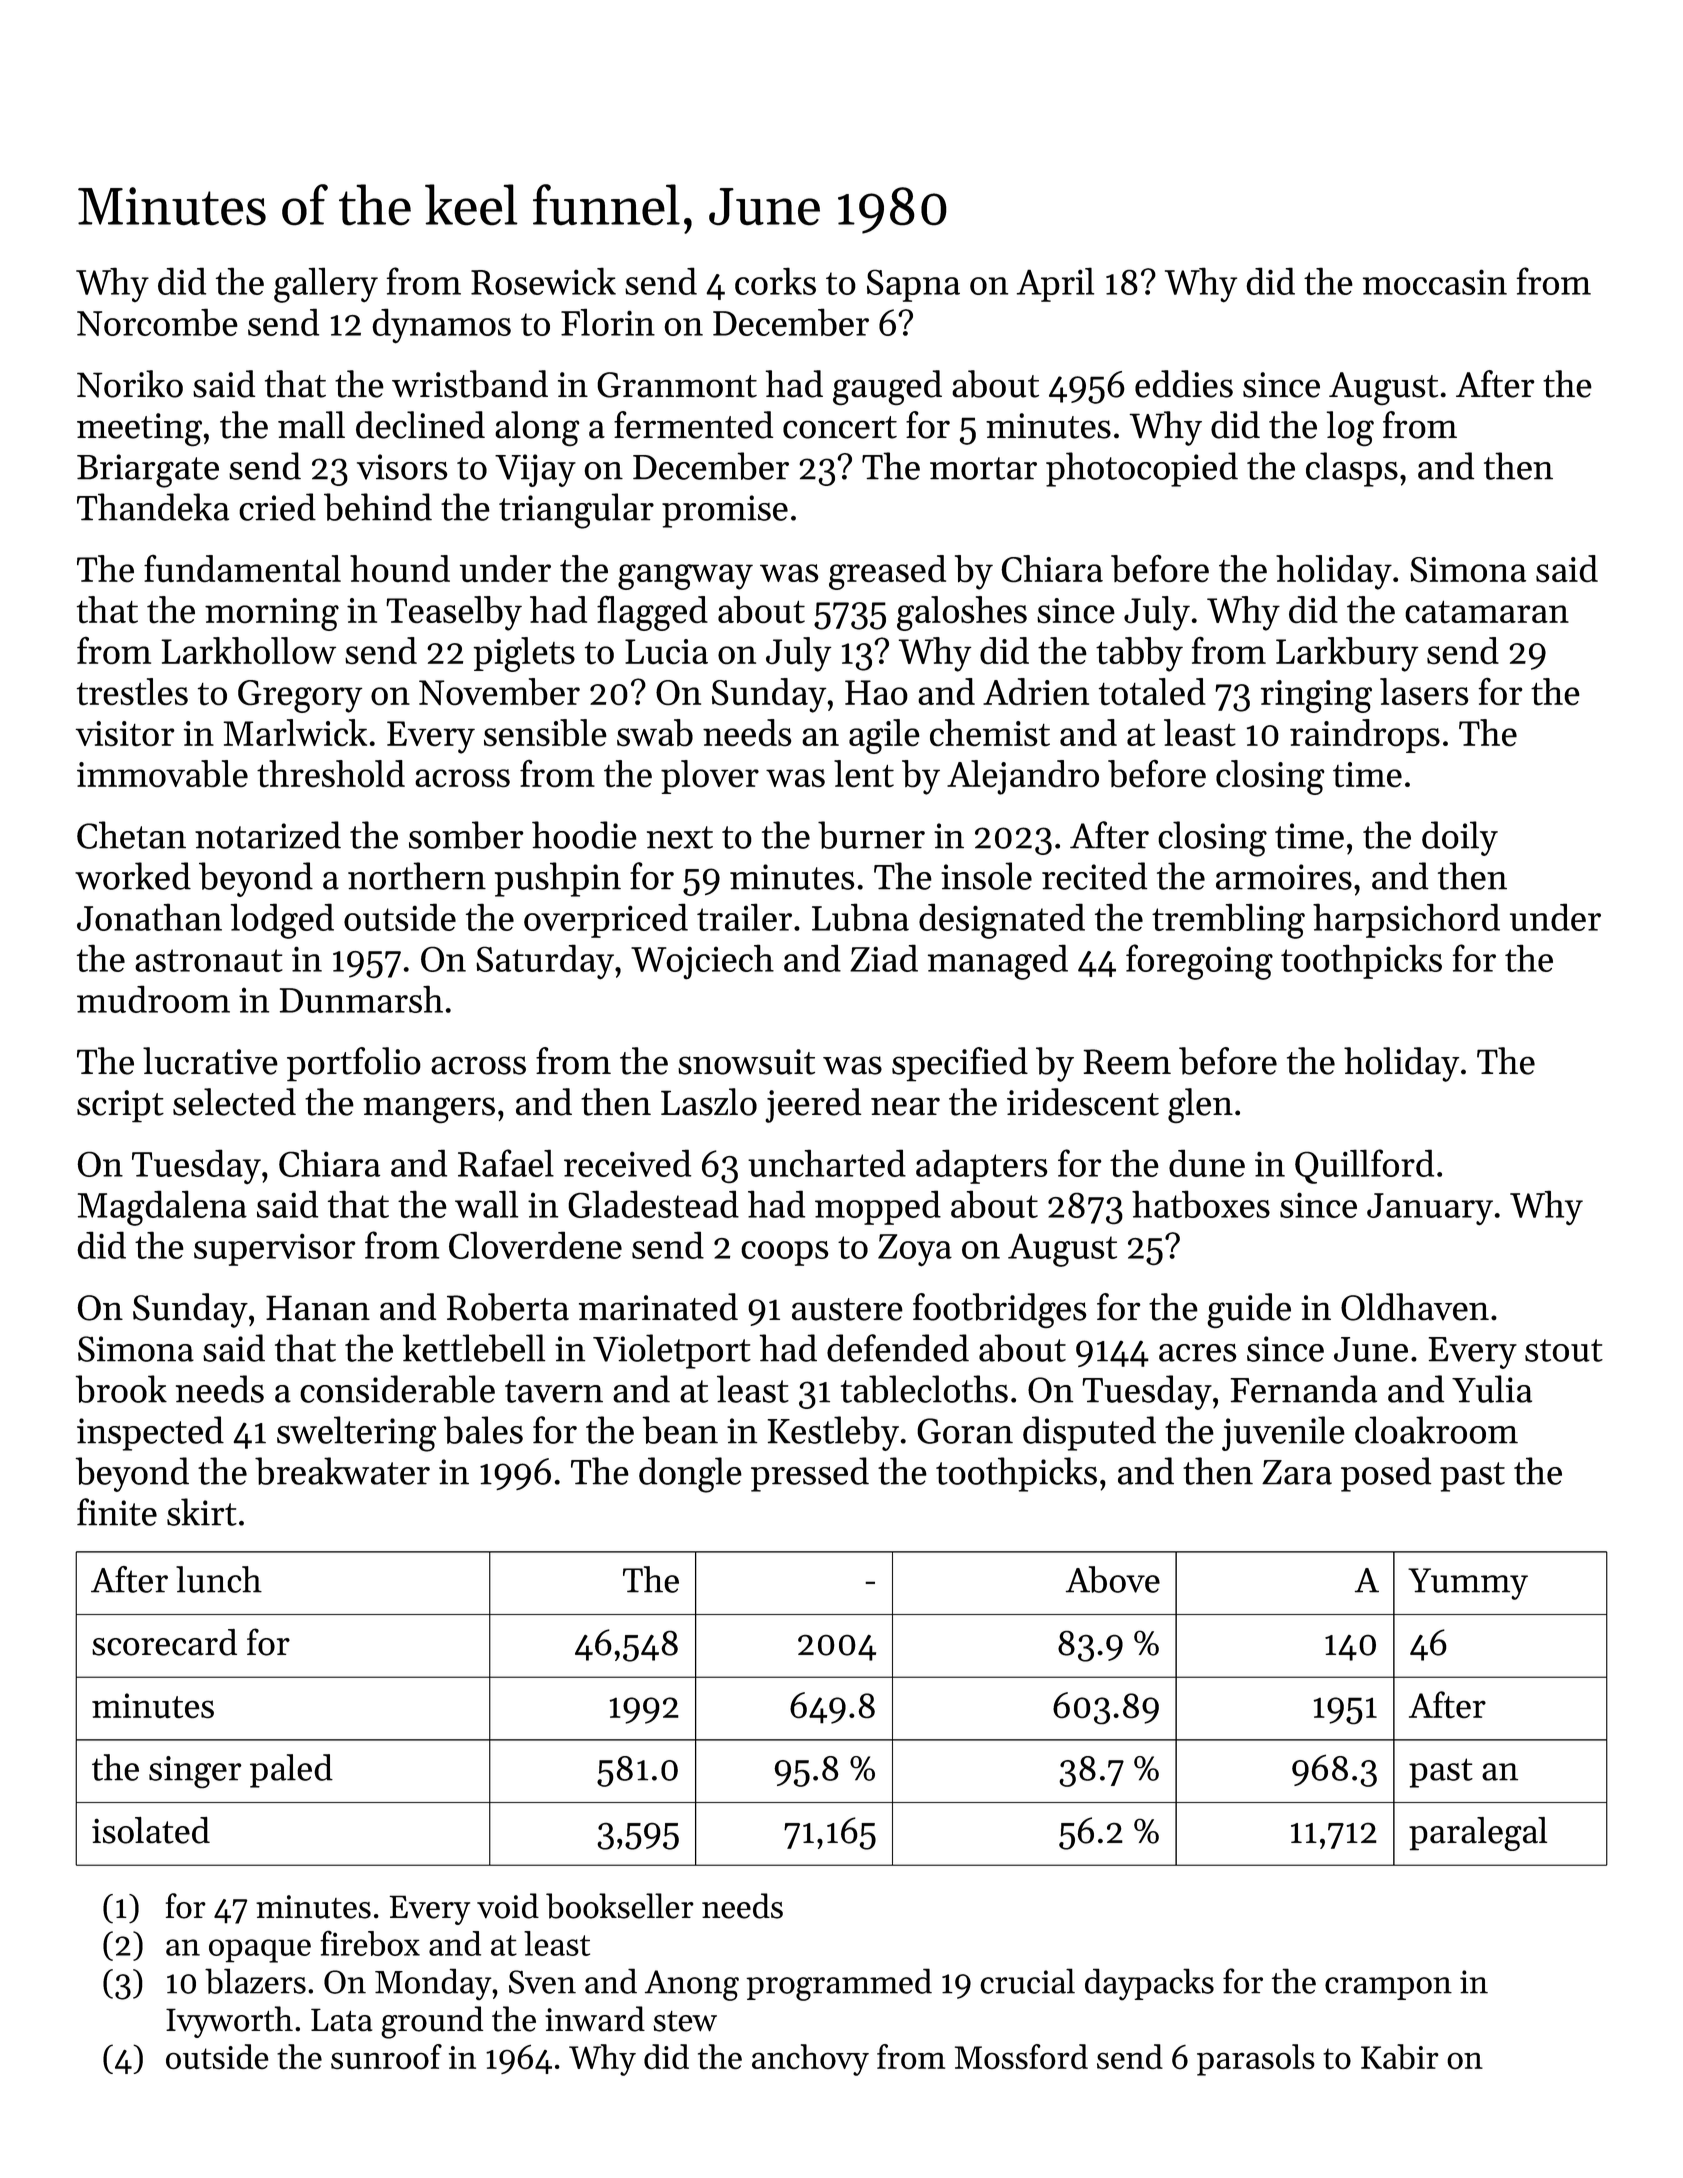 The image size is (1683, 2178). What do you see at coordinates (655, 732) in the page?
I see `swab` at bounding box center [655, 732].
